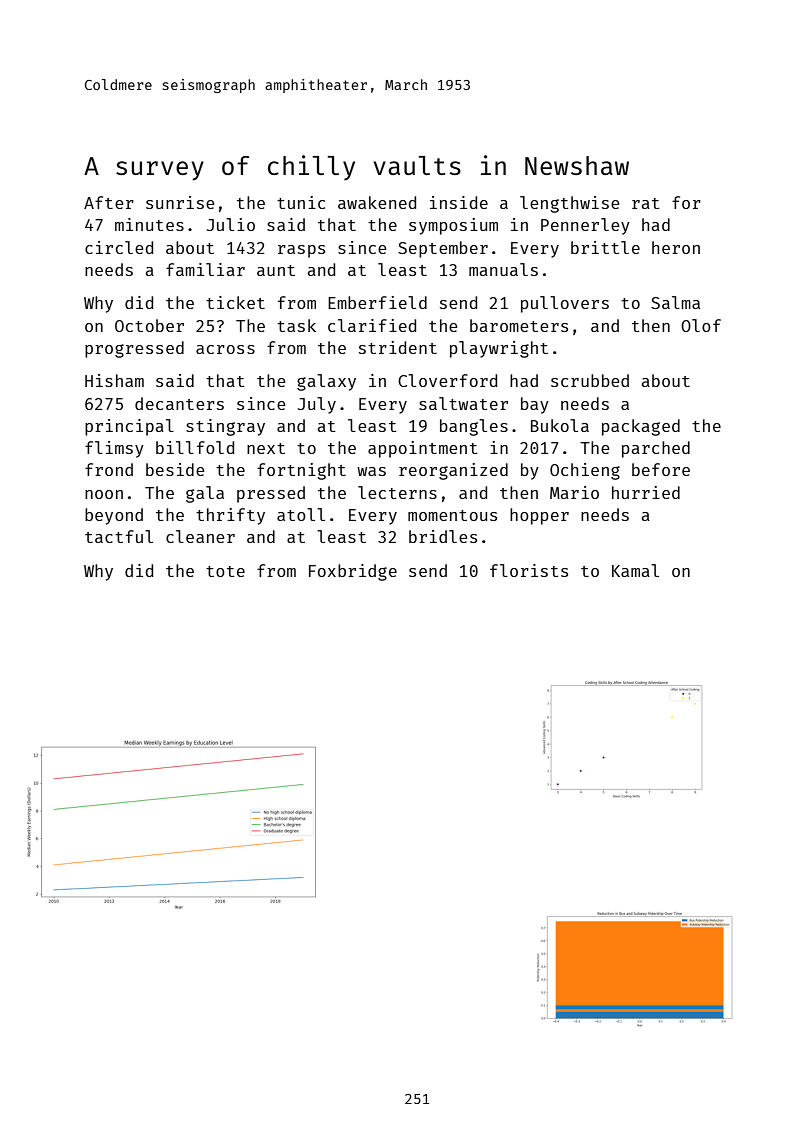 The image size is (809, 1148). Describe the element at coordinates (114, 380) in the screenshot. I see `Hisham` at that location.
